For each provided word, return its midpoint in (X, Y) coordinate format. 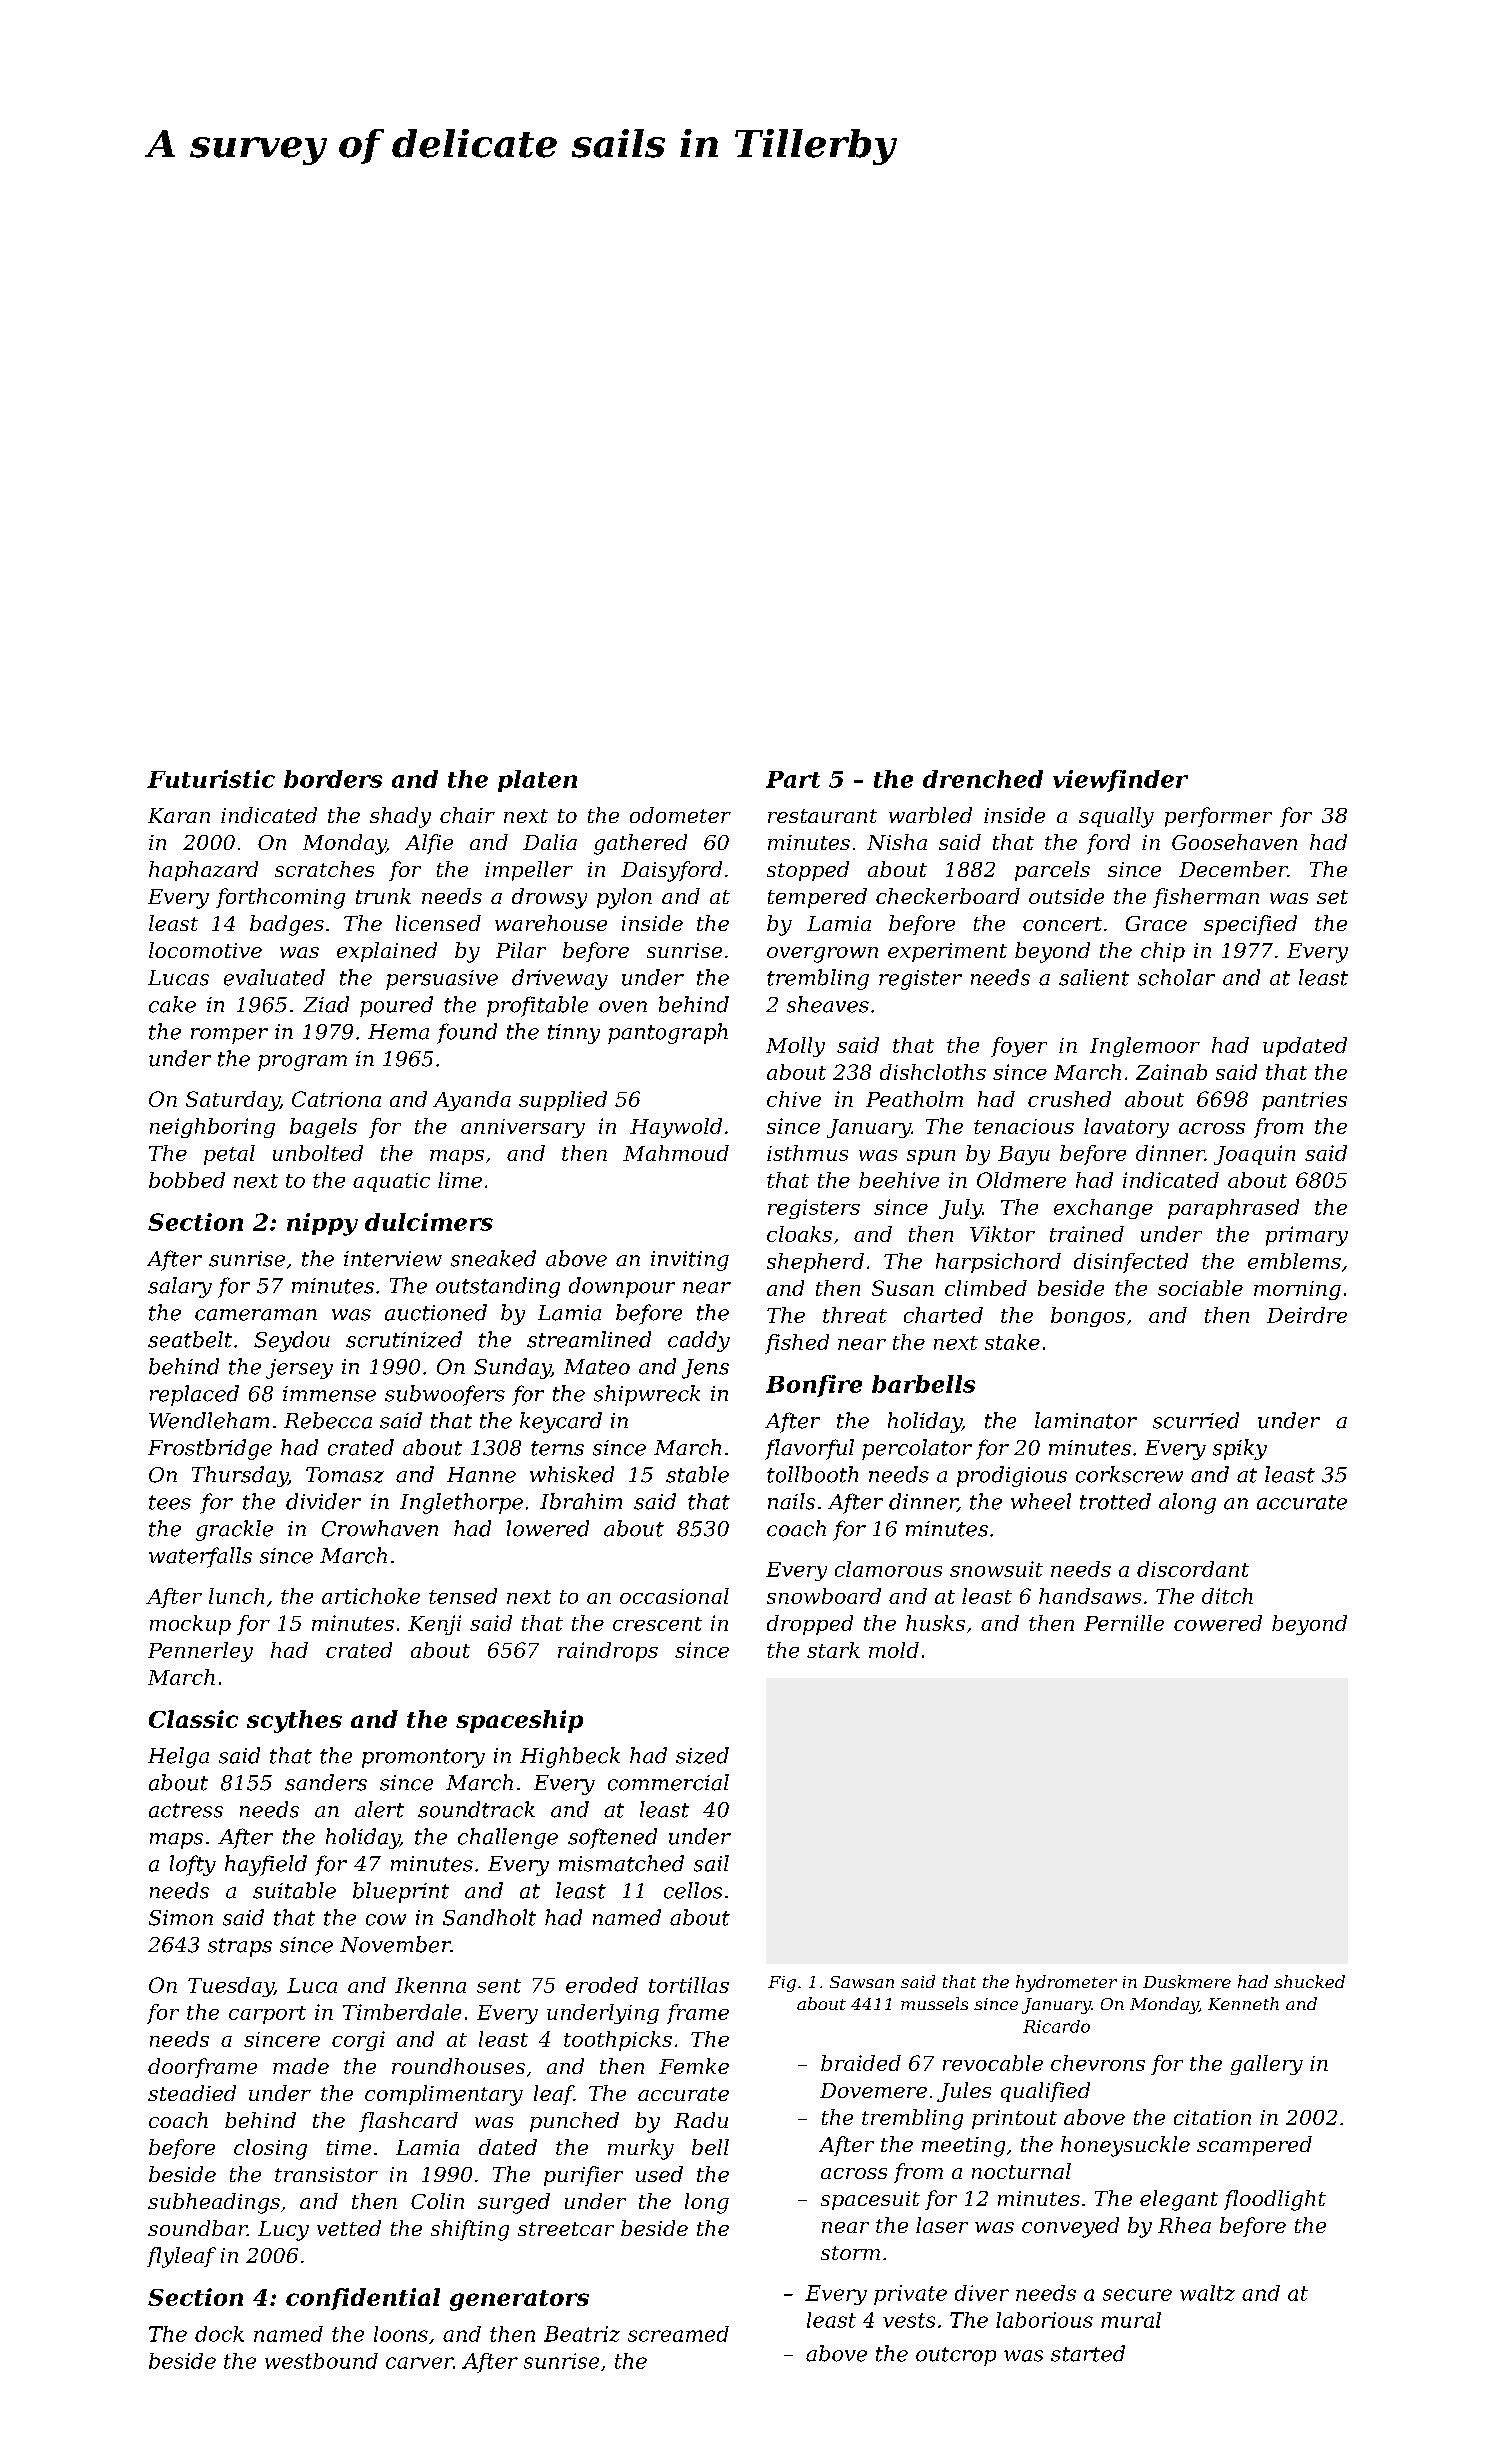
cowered (1218, 1623)
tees (170, 1502)
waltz (1207, 2293)
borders (333, 779)
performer (1218, 817)
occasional (674, 1596)
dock (219, 2334)
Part (793, 779)
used (659, 2174)
